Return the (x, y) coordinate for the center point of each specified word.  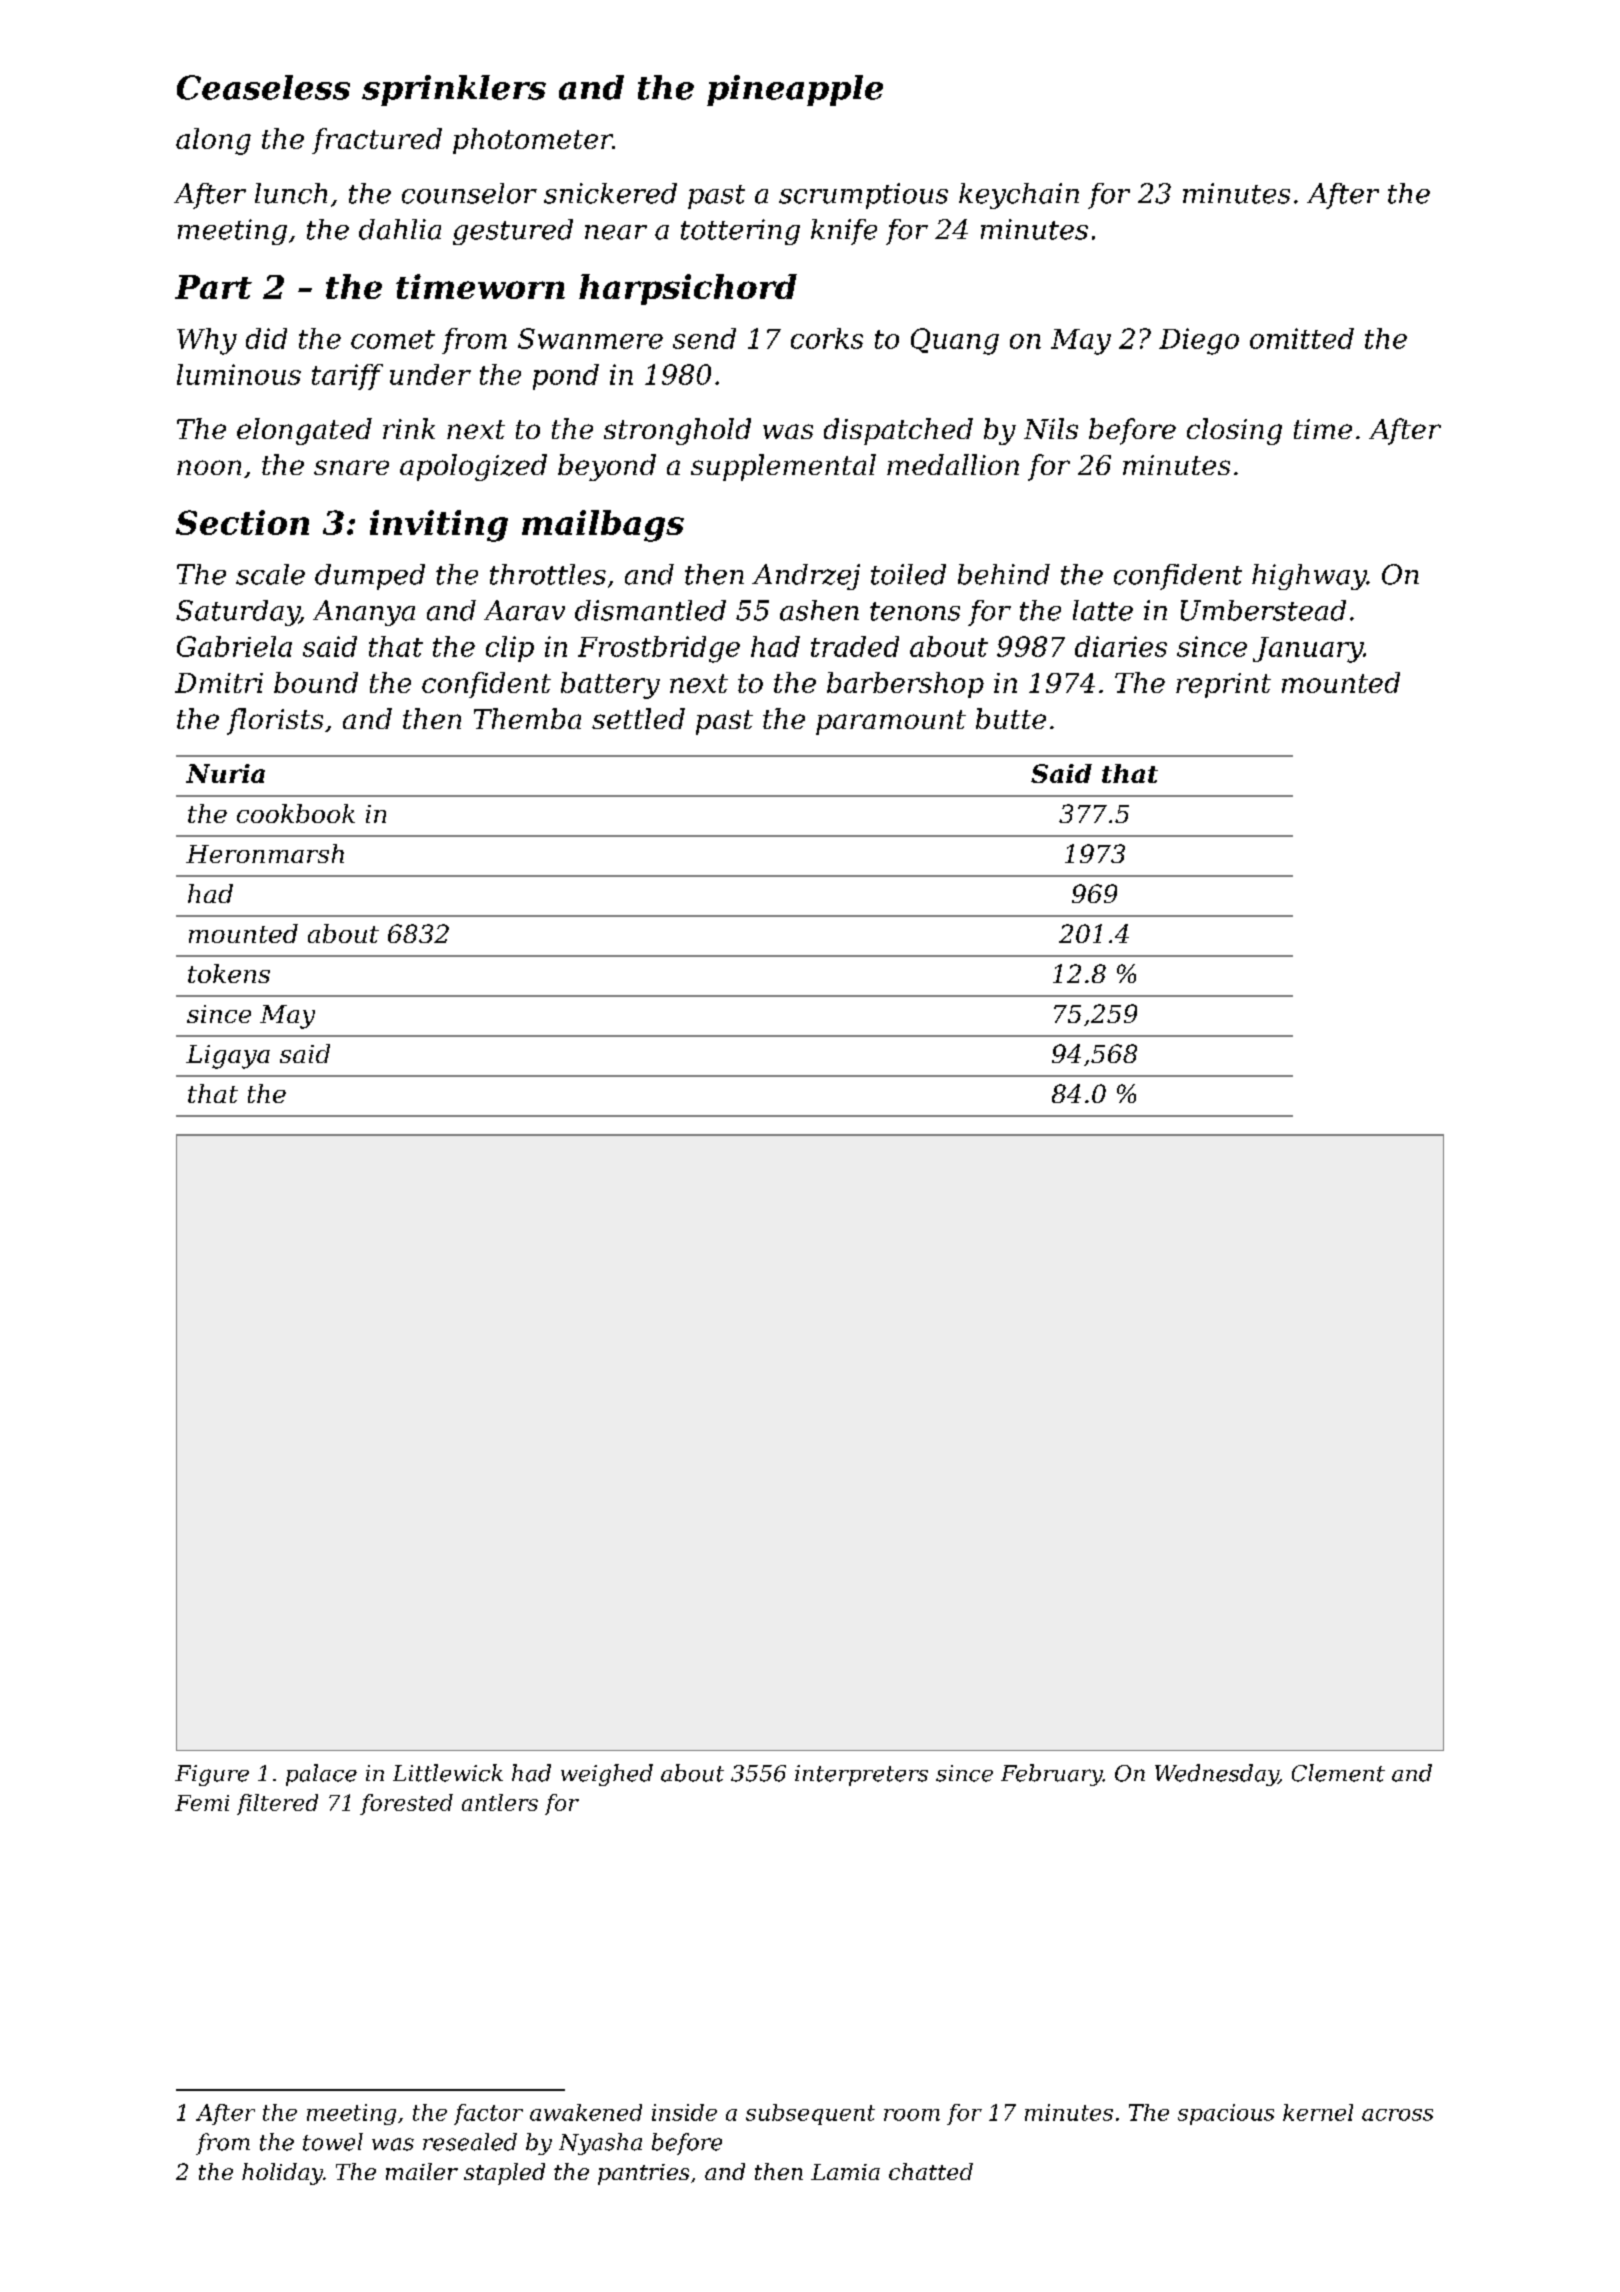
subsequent (810, 2114)
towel (333, 2142)
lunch (291, 193)
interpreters (861, 1775)
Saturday (238, 613)
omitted (1302, 338)
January (1308, 650)
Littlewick (448, 1773)
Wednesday (1216, 1775)
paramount (891, 722)
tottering (740, 232)
